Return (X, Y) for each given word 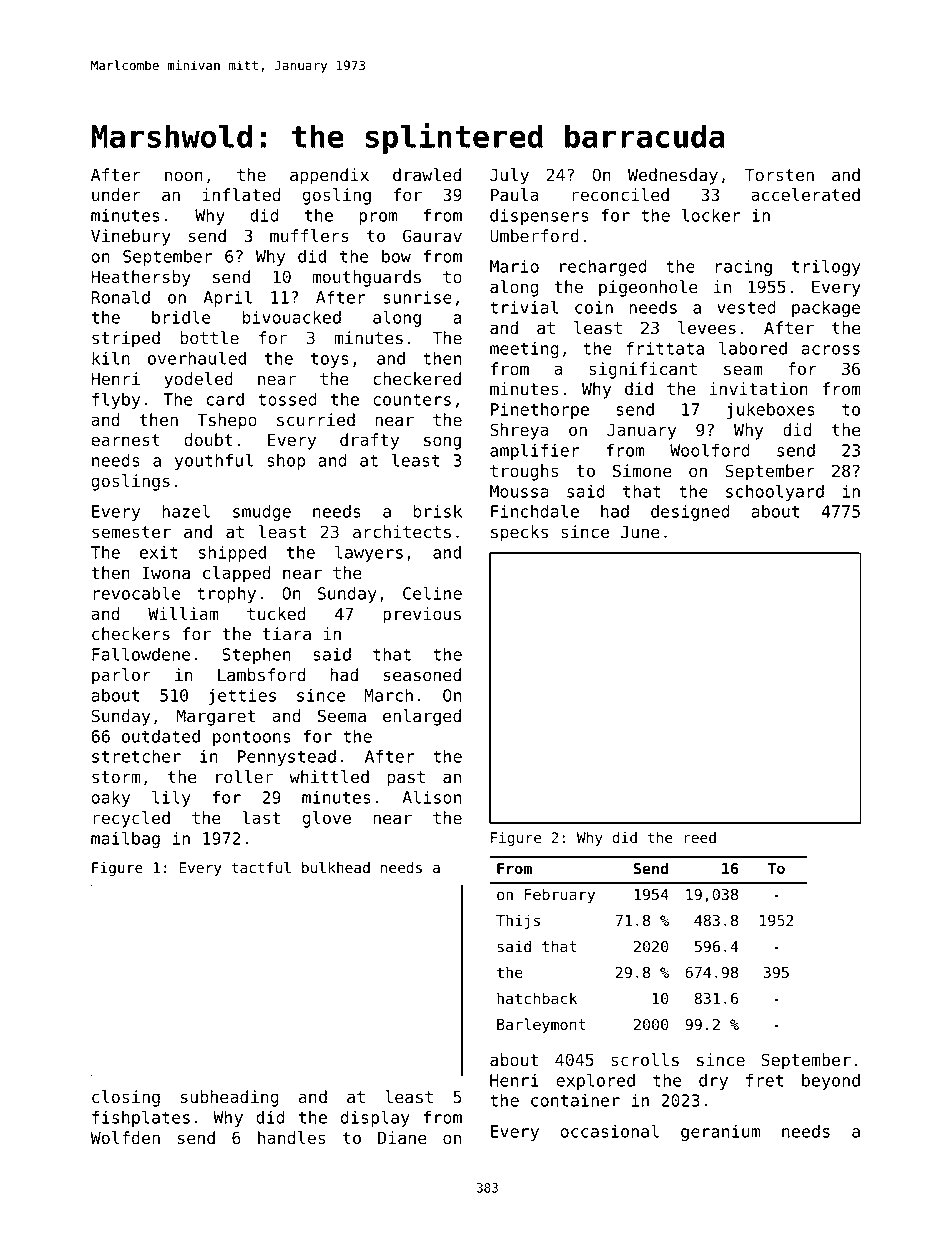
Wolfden (125, 1138)
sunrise (417, 297)
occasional (609, 1131)
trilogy (826, 267)
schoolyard (775, 492)
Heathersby (141, 278)
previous (422, 615)
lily (171, 798)
